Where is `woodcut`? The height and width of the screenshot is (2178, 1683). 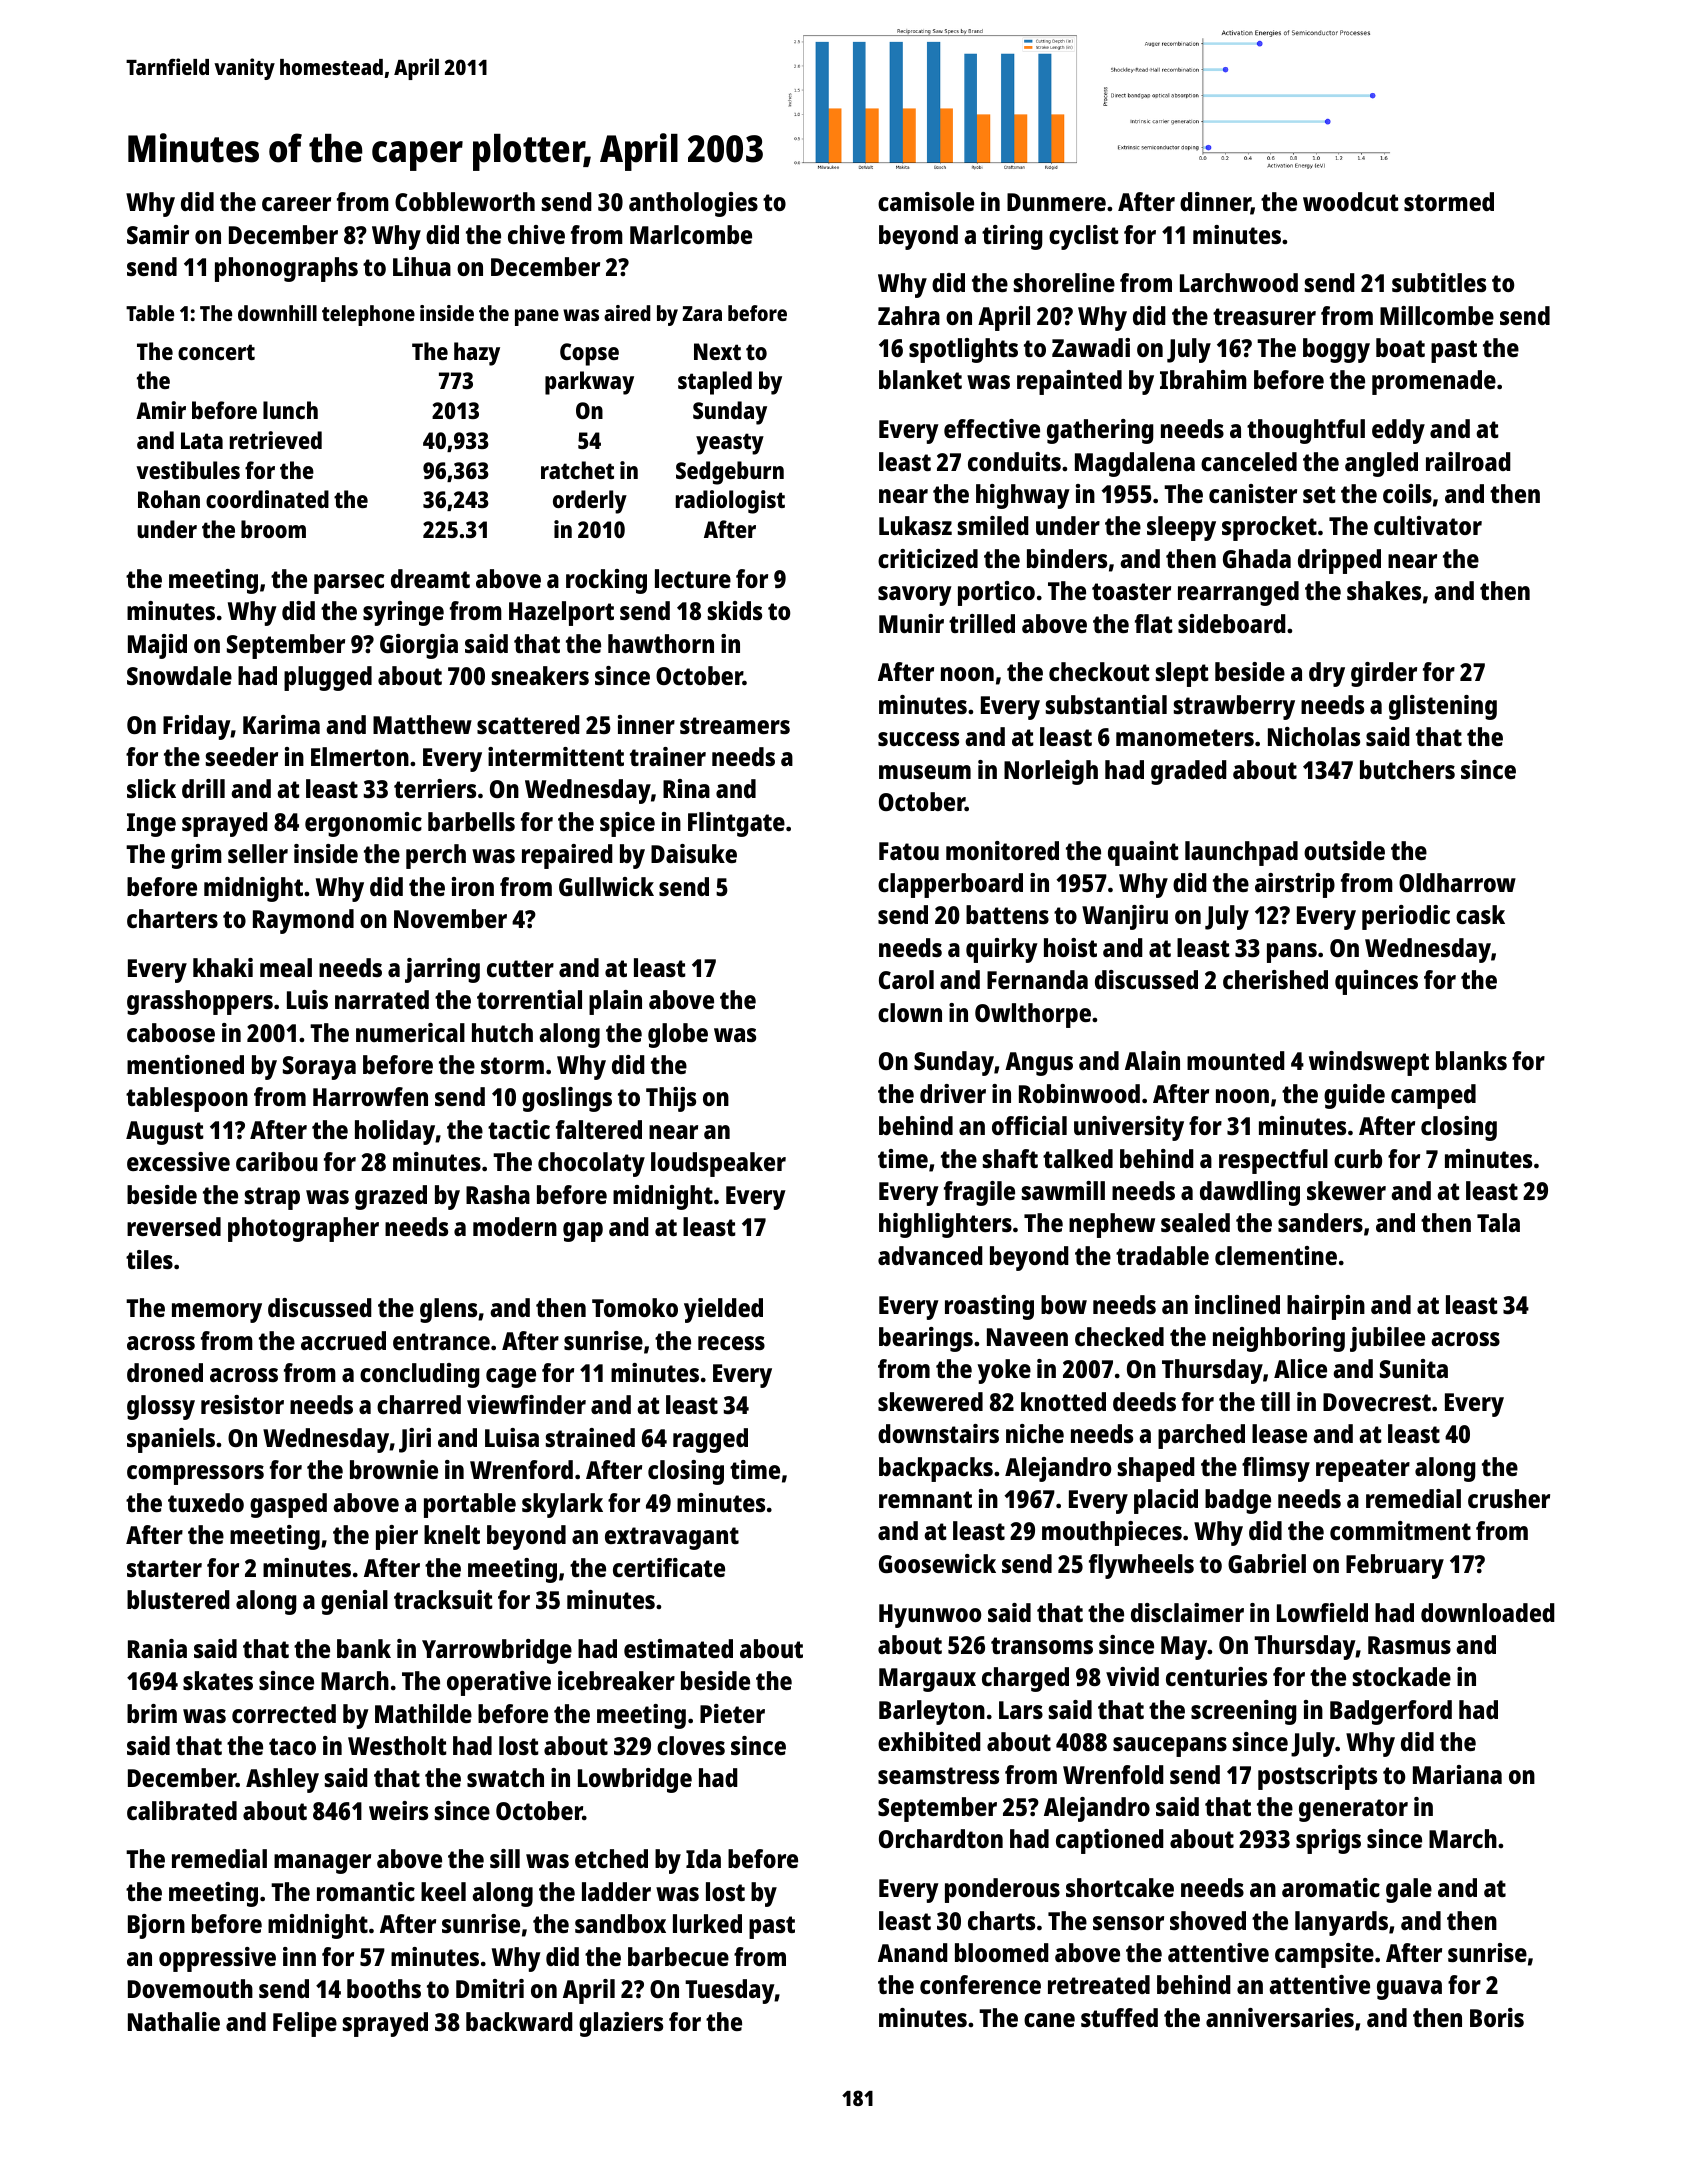
woodcut is located at coordinates (1351, 201).
